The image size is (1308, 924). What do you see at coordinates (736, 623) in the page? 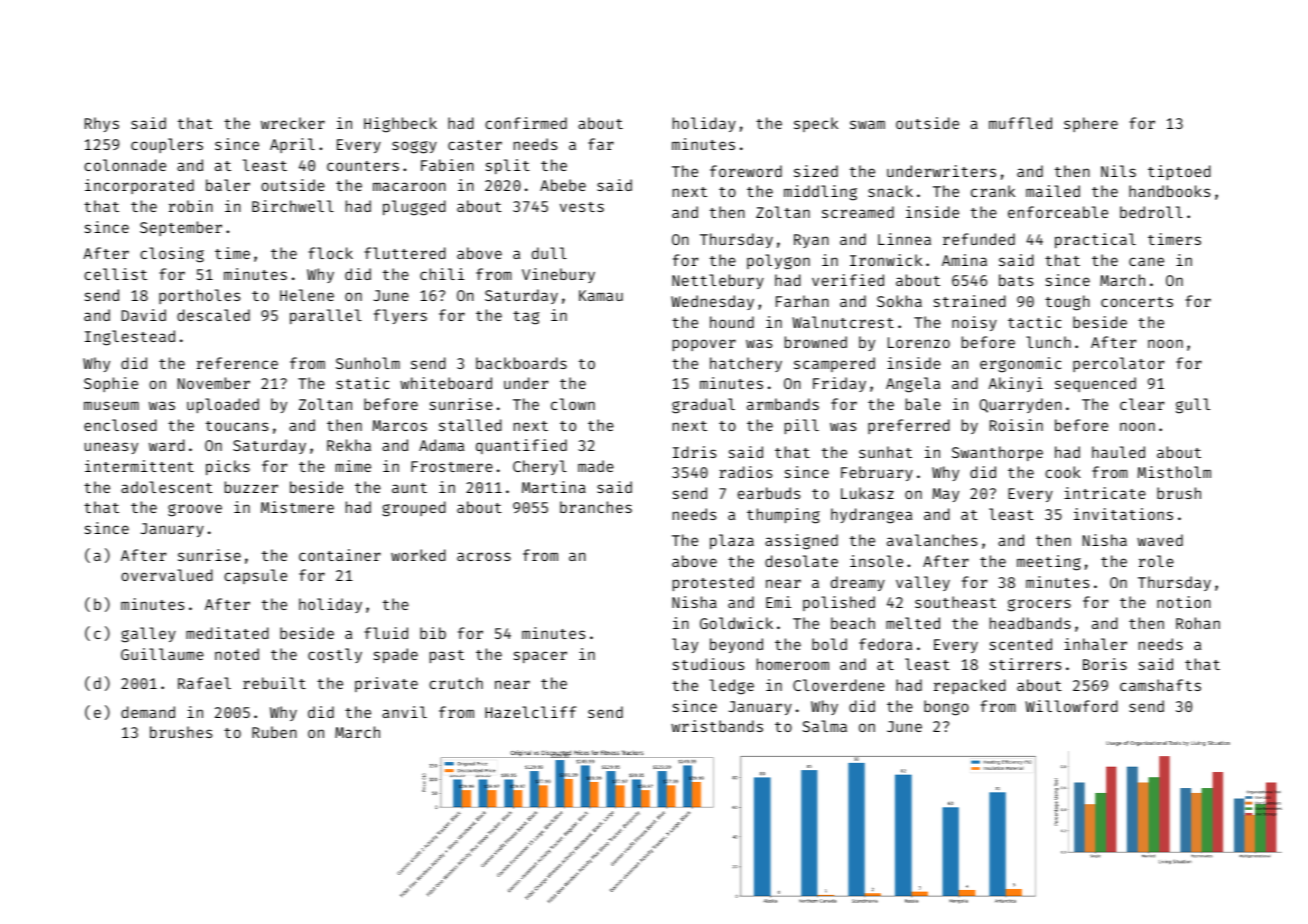
I see `Goldwick` at bounding box center [736, 623].
